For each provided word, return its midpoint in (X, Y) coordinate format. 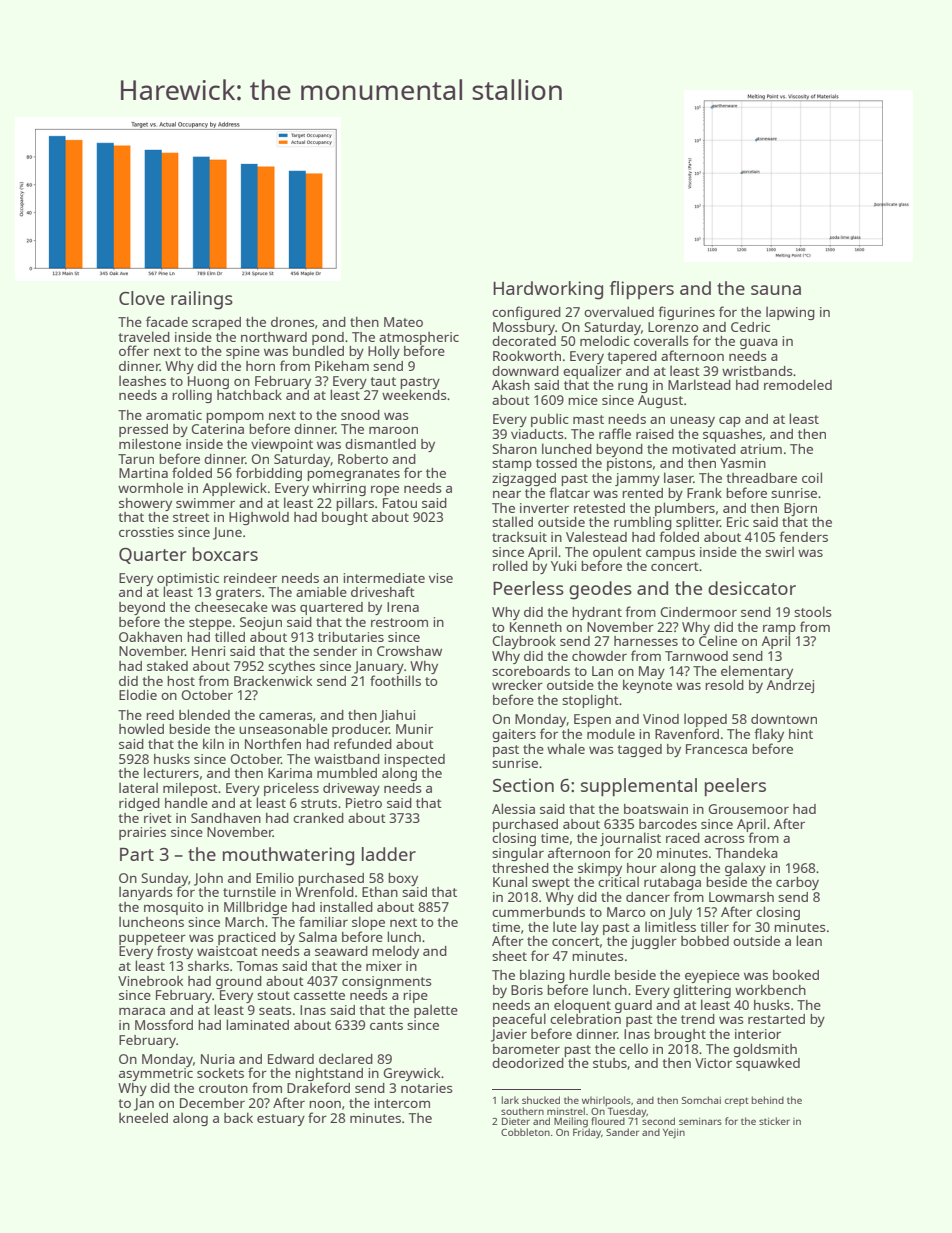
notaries (427, 1088)
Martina (143, 473)
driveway (351, 789)
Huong (208, 382)
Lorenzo (673, 327)
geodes (600, 590)
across (724, 839)
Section (523, 785)
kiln (213, 743)
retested (599, 508)
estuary (281, 1120)
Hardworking (548, 290)
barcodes (668, 824)
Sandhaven (226, 818)
